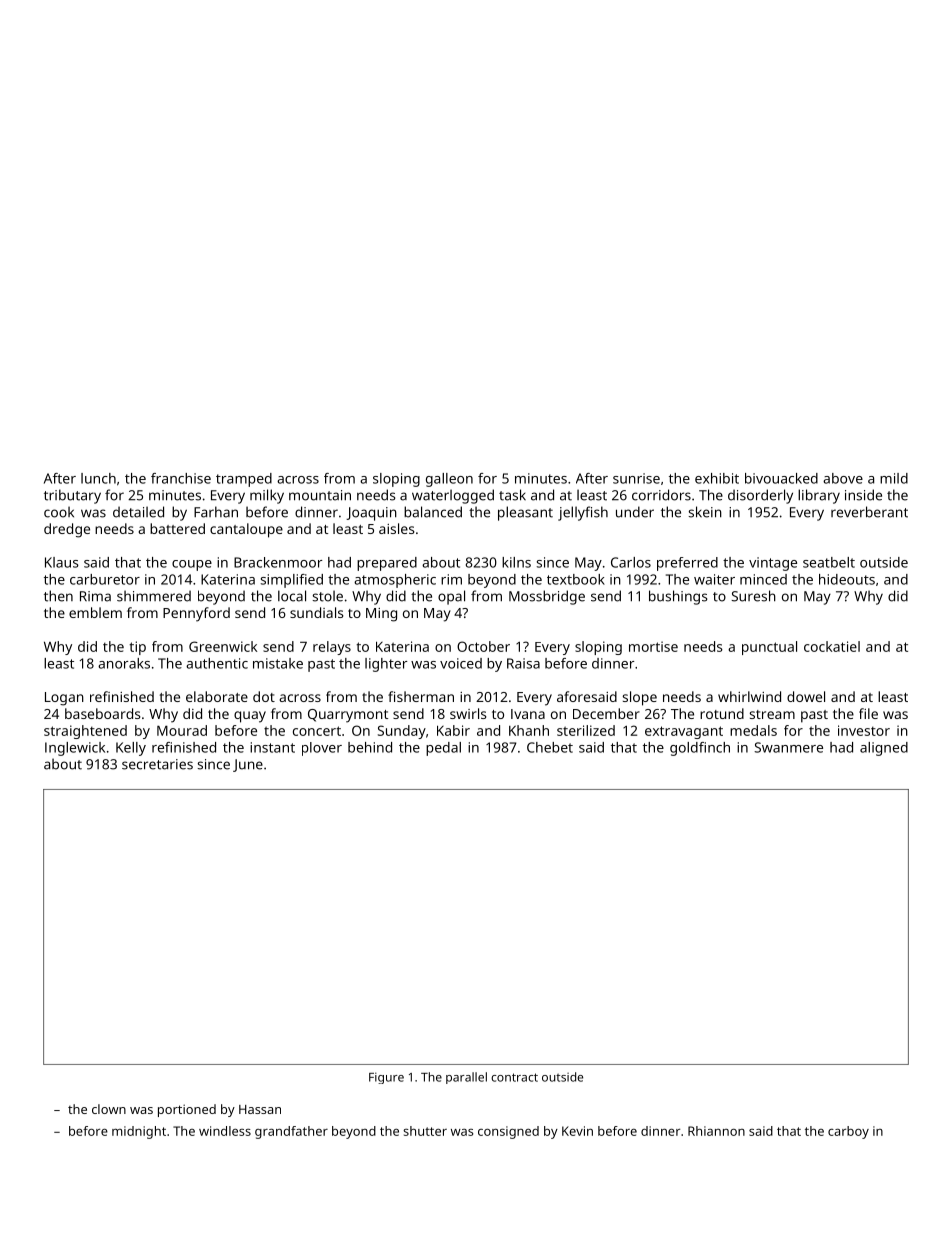 Image resolution: width=952 pixels, height=1233 pixels. Describe the element at coordinates (781, 478) in the screenshot. I see `bivouacked` at that location.
